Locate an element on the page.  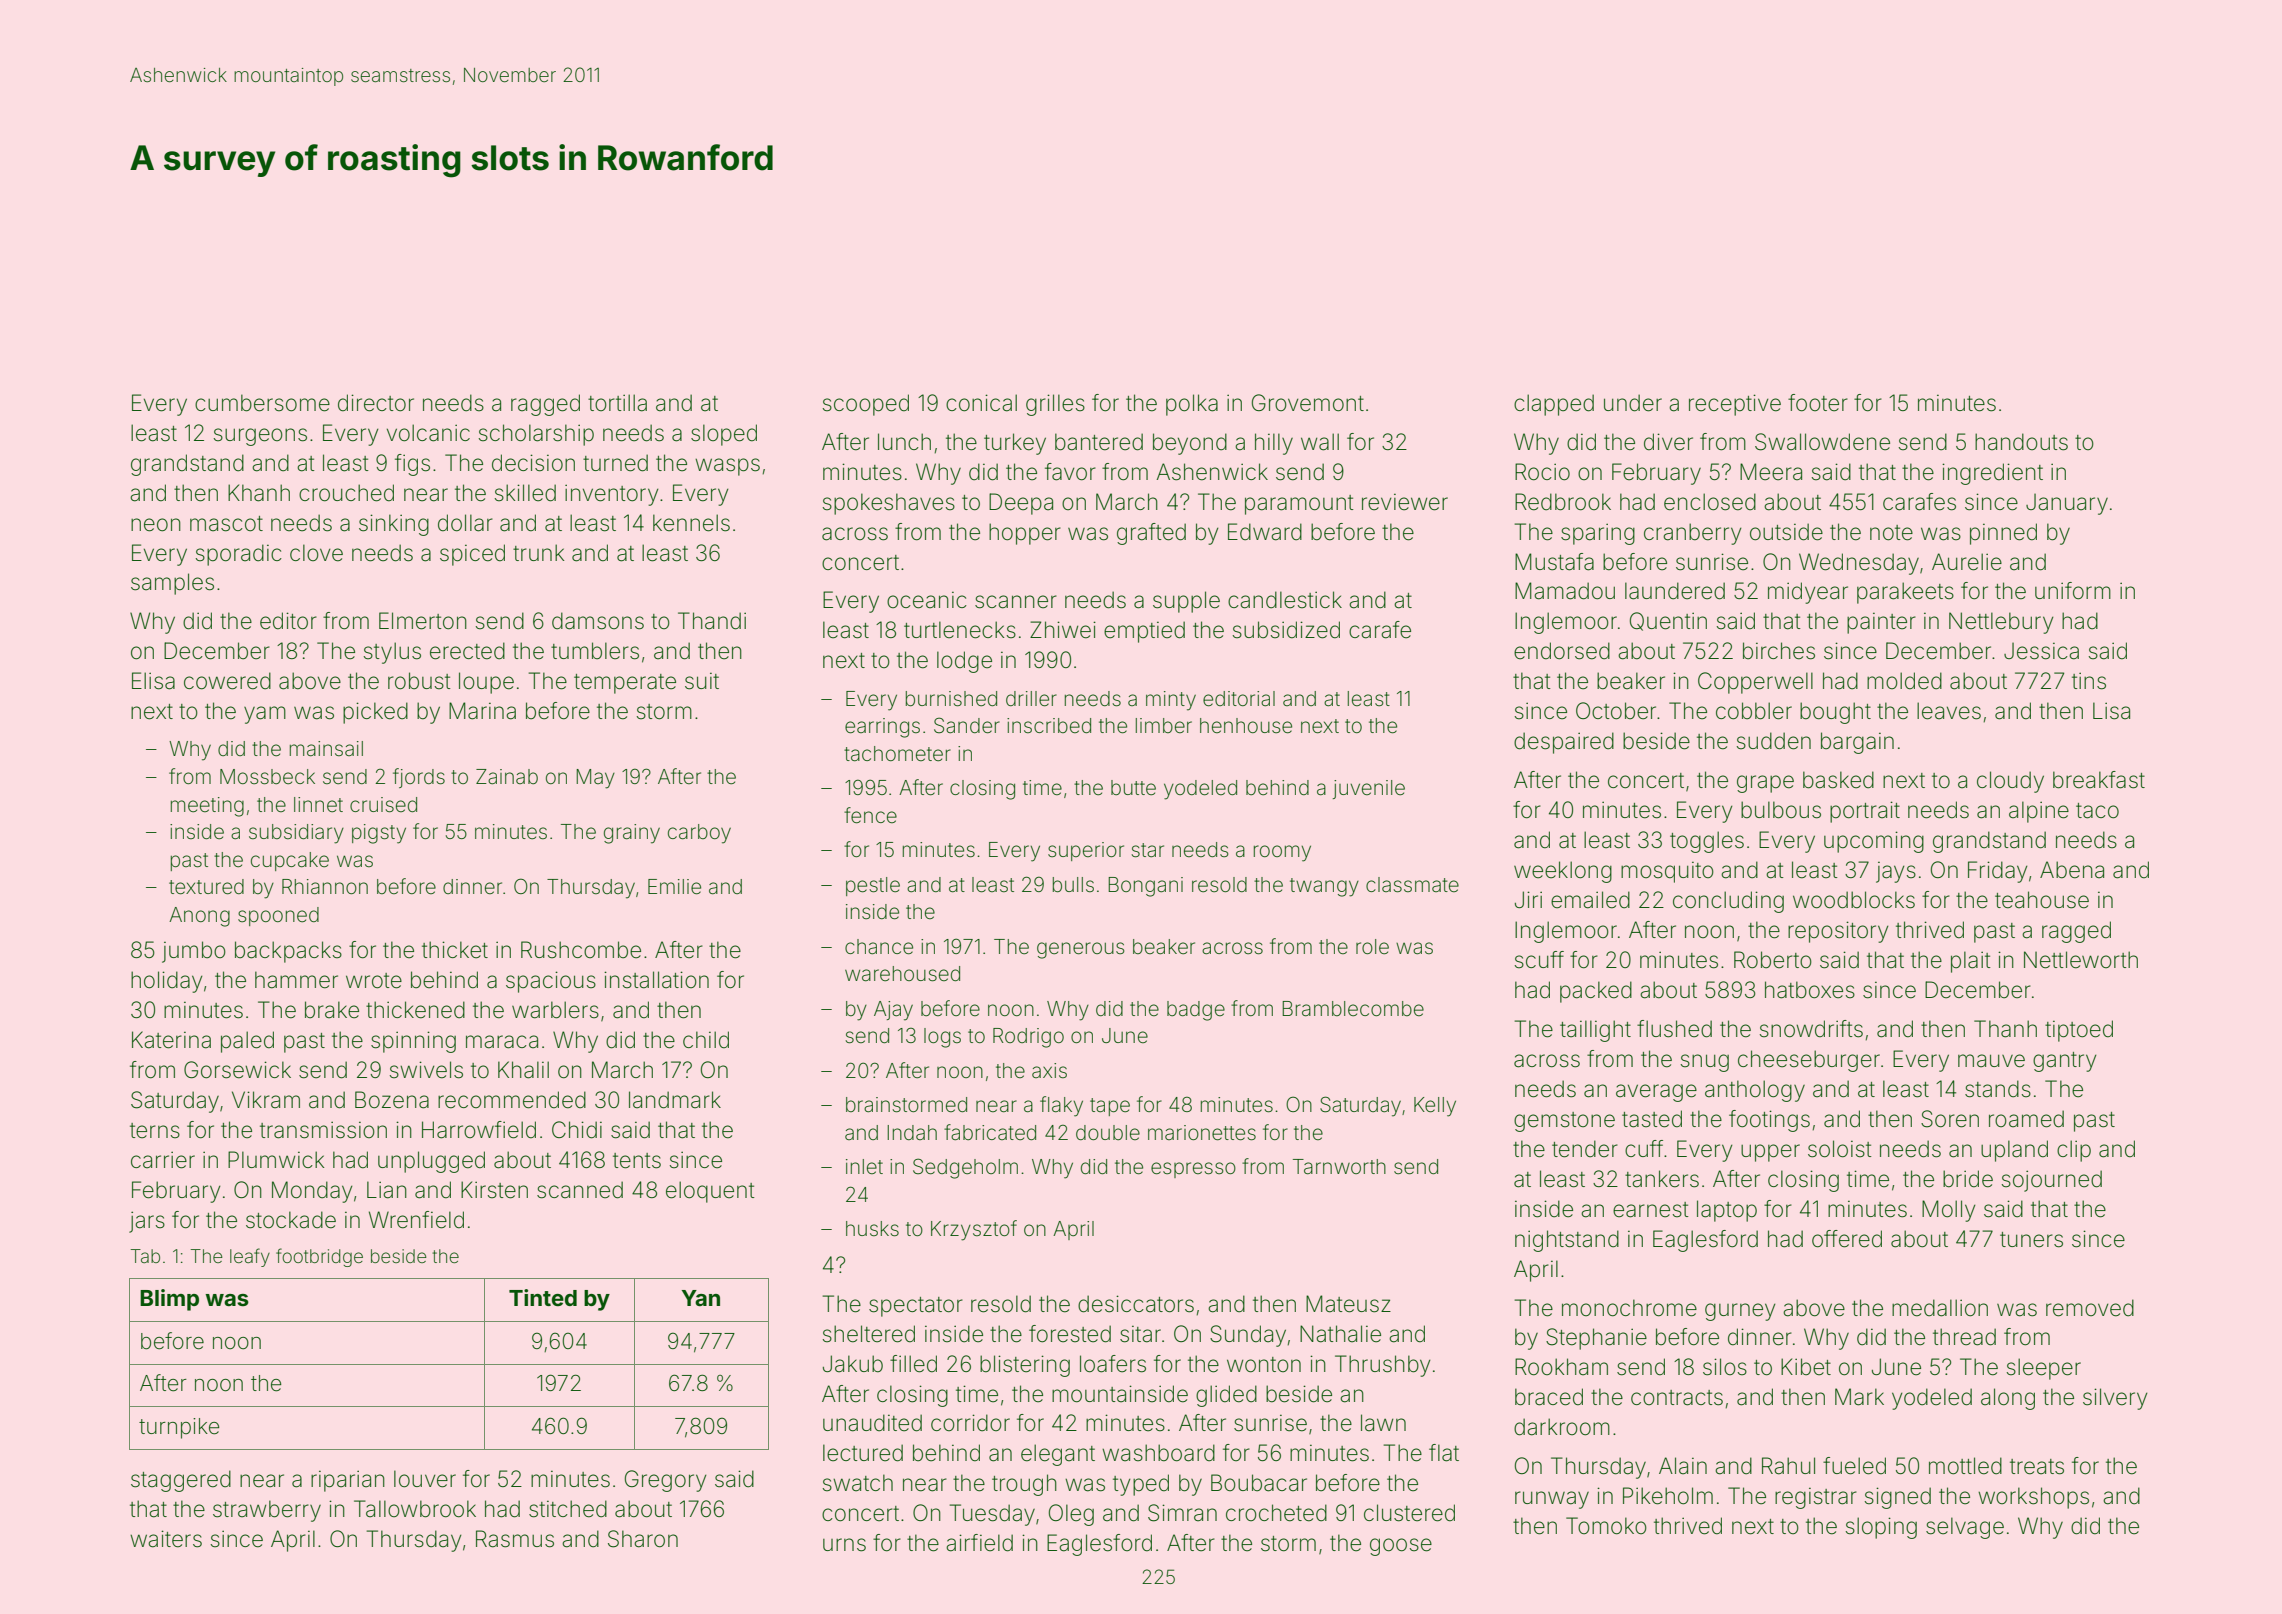
louver is located at coordinates (425, 1479).
